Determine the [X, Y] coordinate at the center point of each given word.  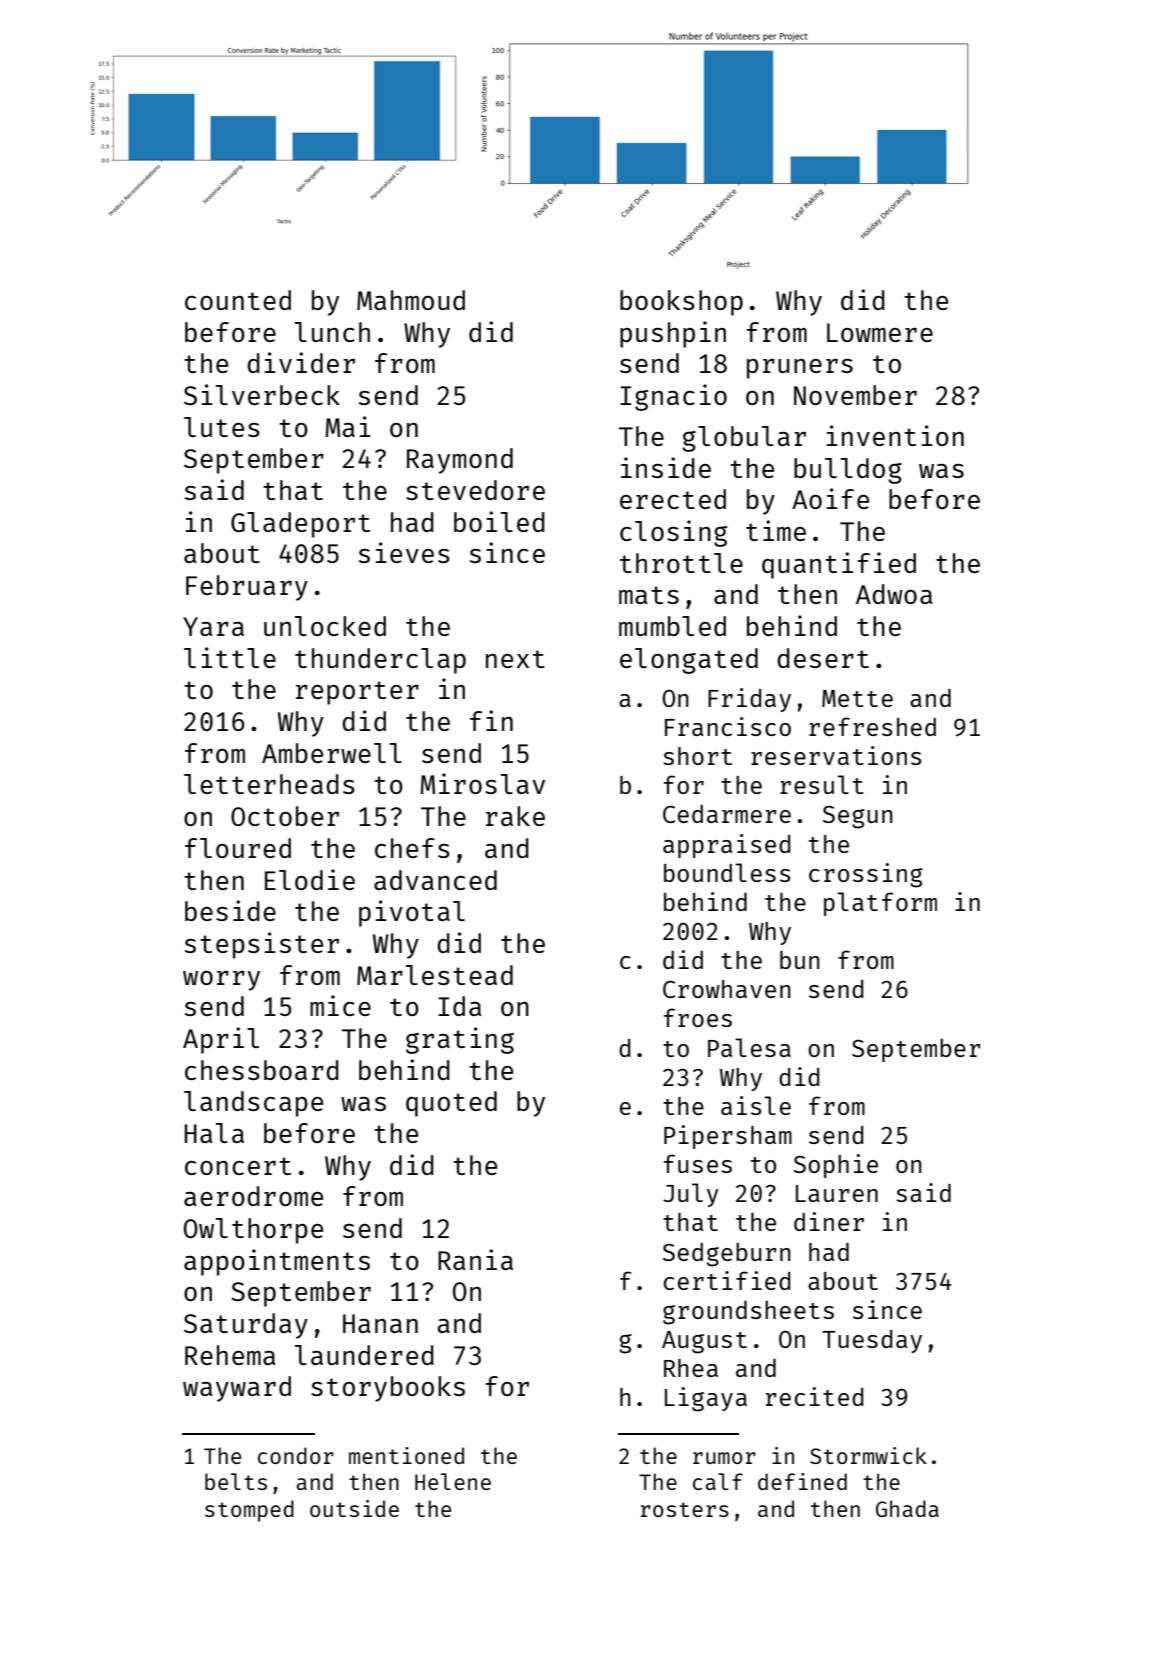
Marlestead [435, 975]
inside [666, 467]
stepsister [262, 945]
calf [718, 1481]
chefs [412, 848]
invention [895, 435]
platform [880, 904]
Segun [858, 817]
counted [238, 300]
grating [460, 1040]
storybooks [388, 1389]
